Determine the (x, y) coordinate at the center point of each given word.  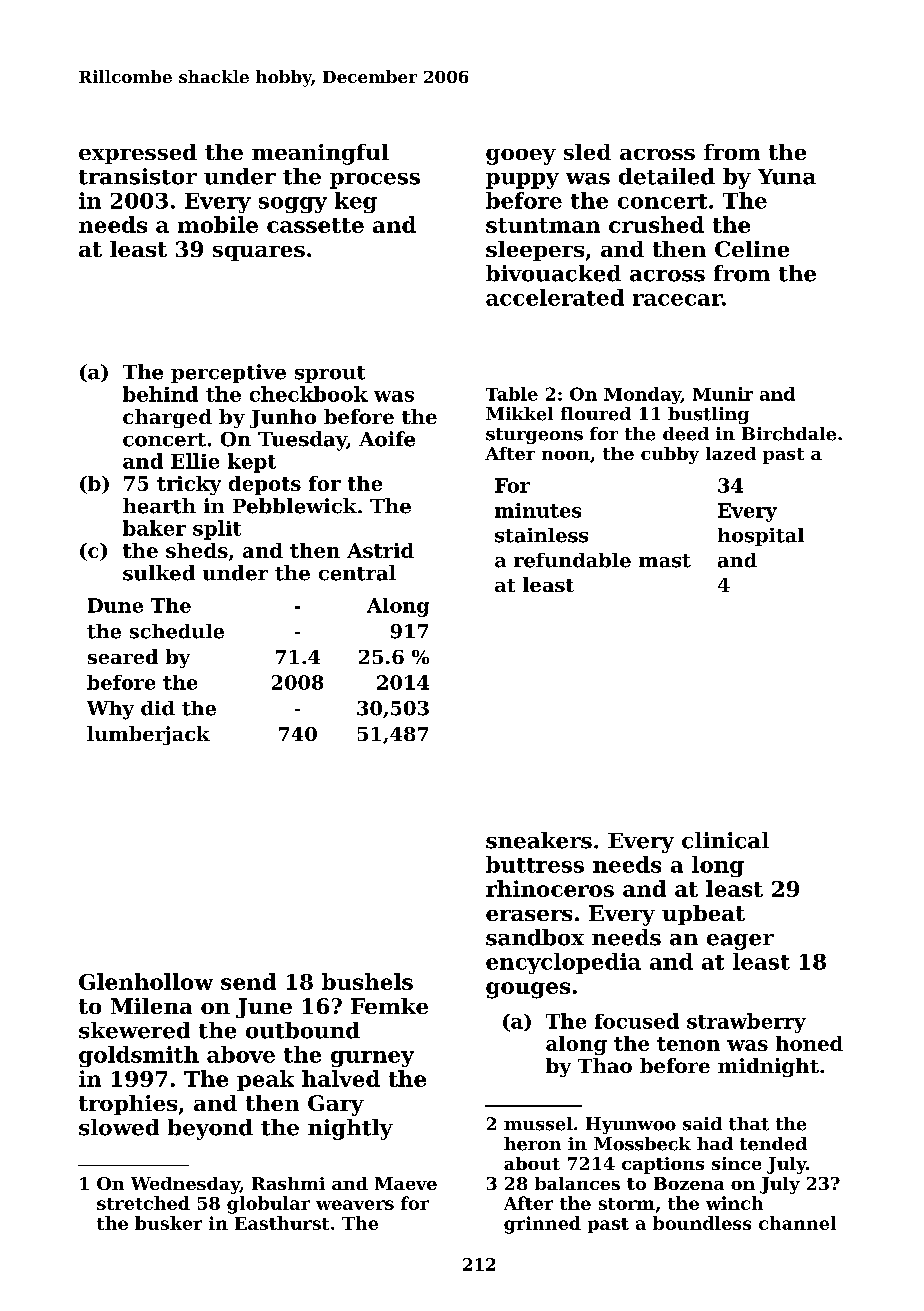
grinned (542, 1225)
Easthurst (282, 1223)
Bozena (689, 1183)
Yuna (787, 177)
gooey (521, 157)
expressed (138, 154)
